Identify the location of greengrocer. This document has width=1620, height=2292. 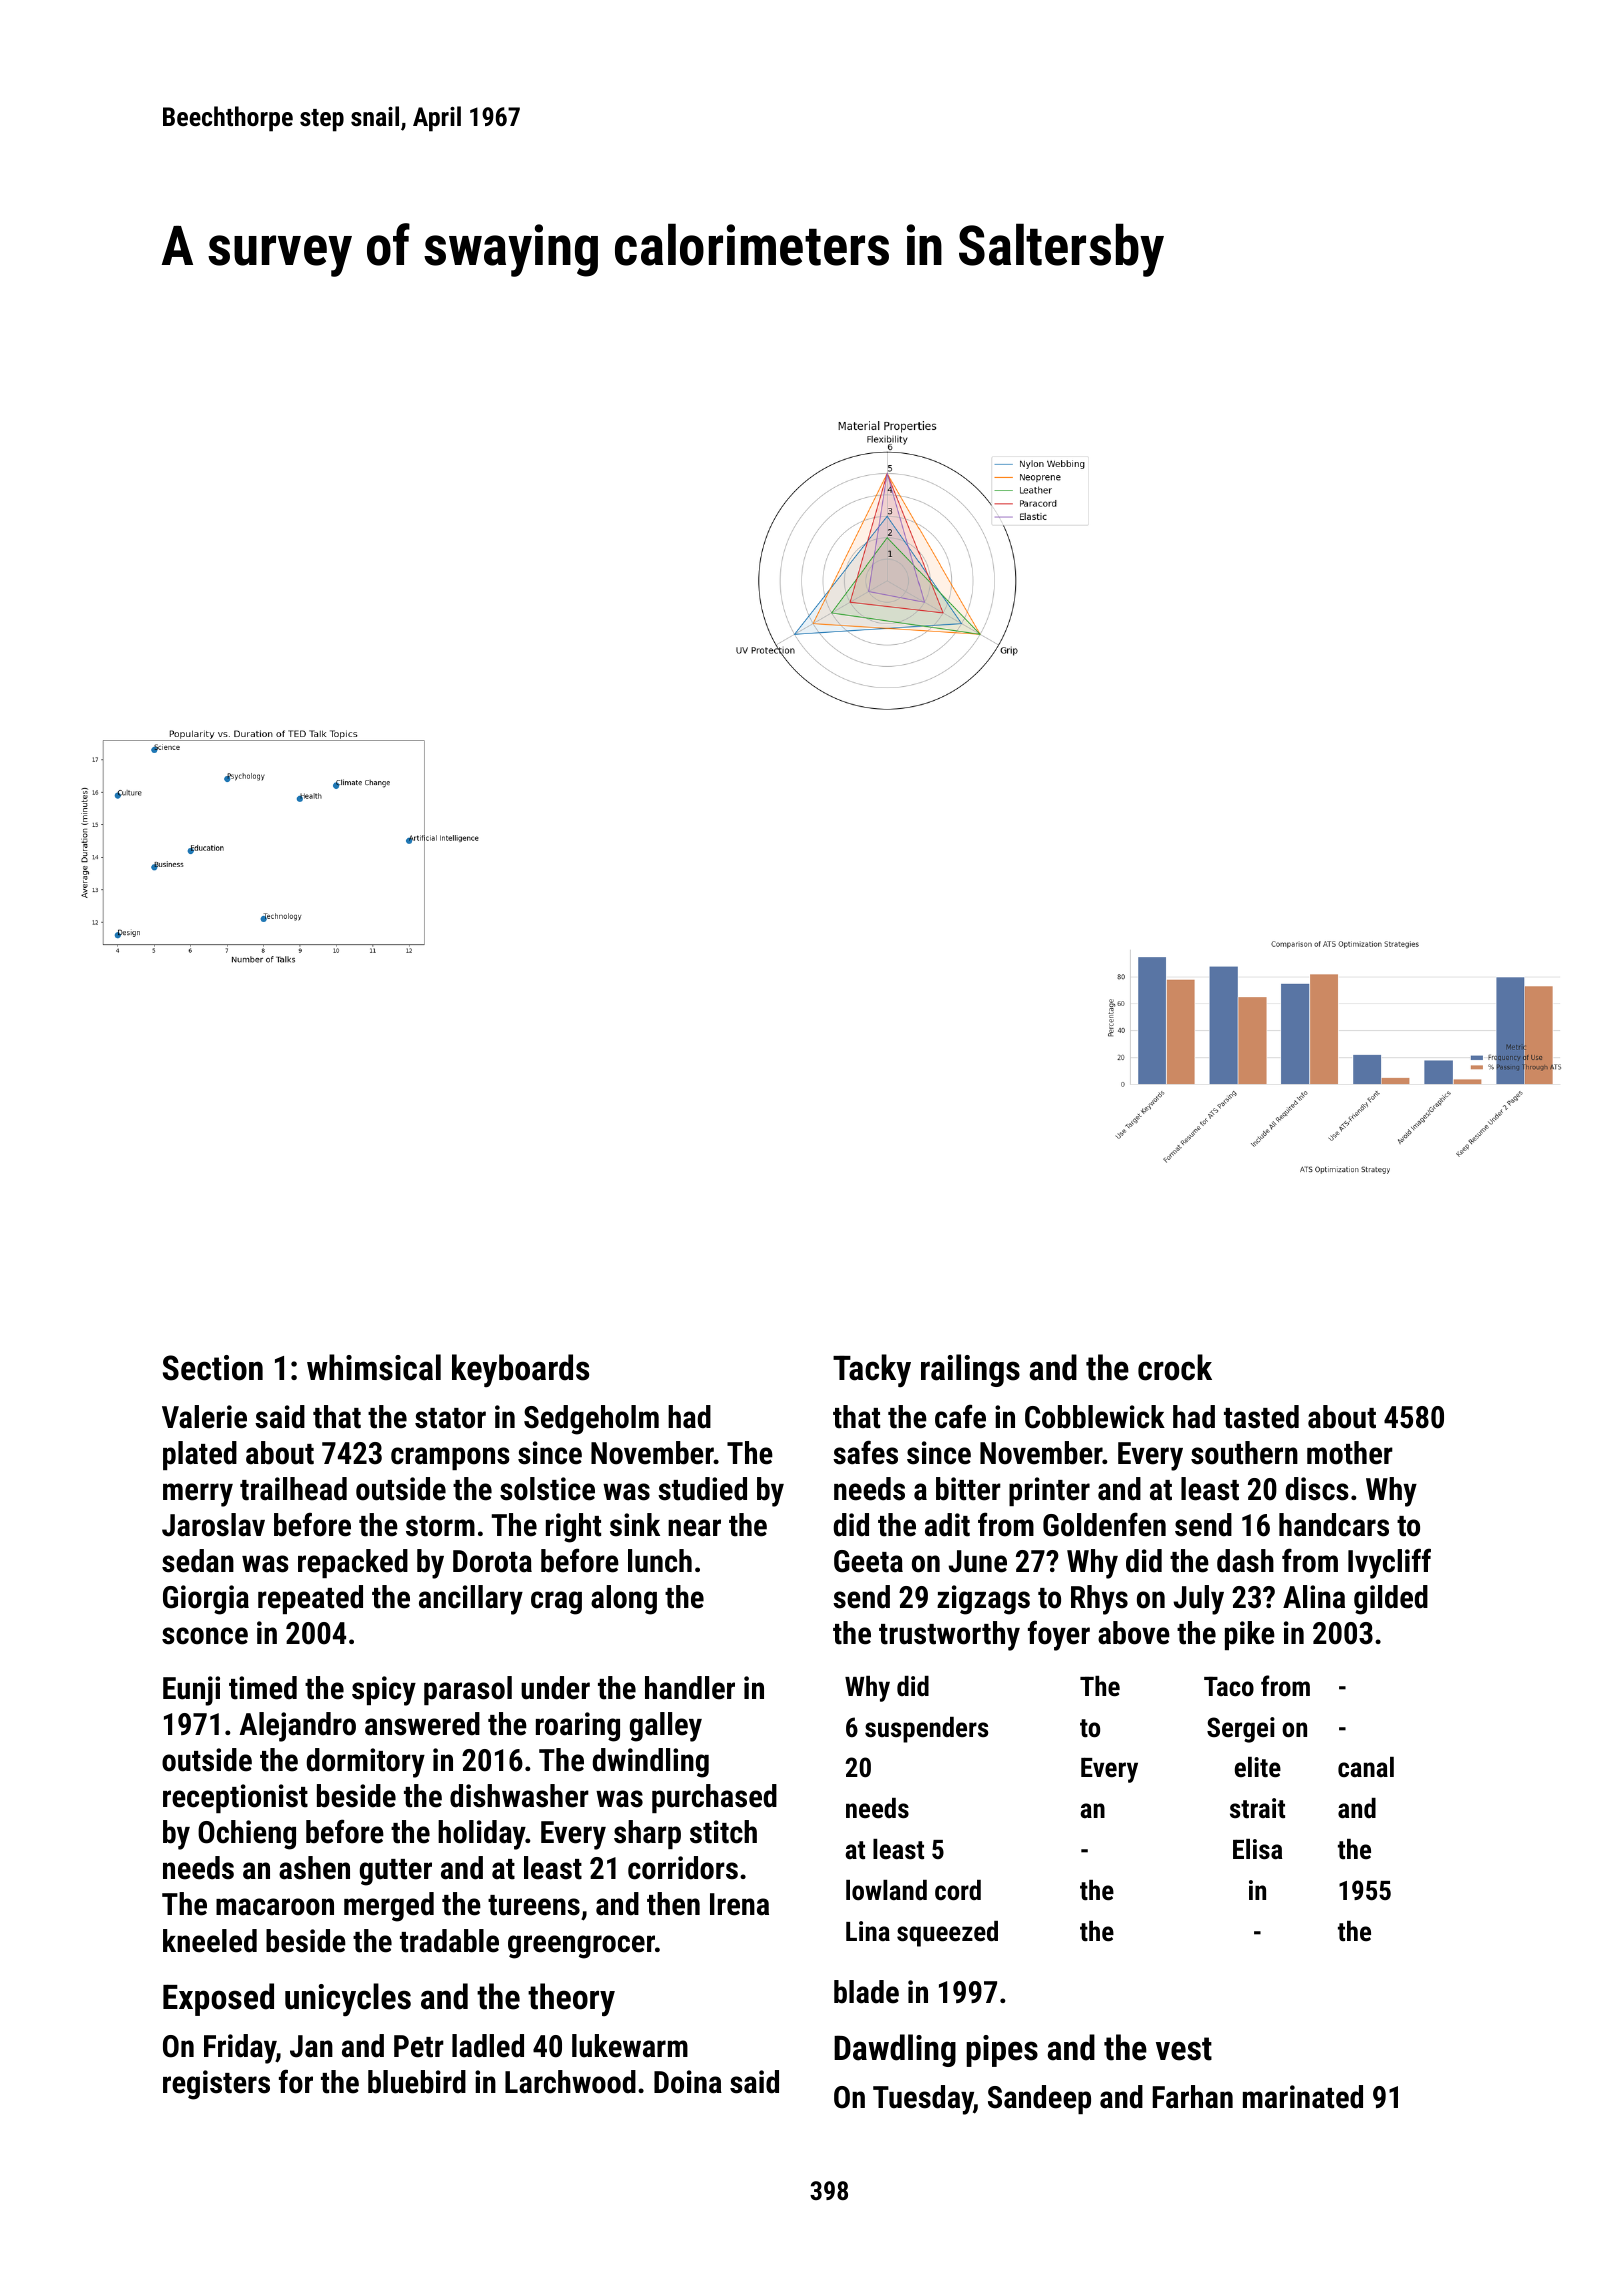
(581, 1947).
